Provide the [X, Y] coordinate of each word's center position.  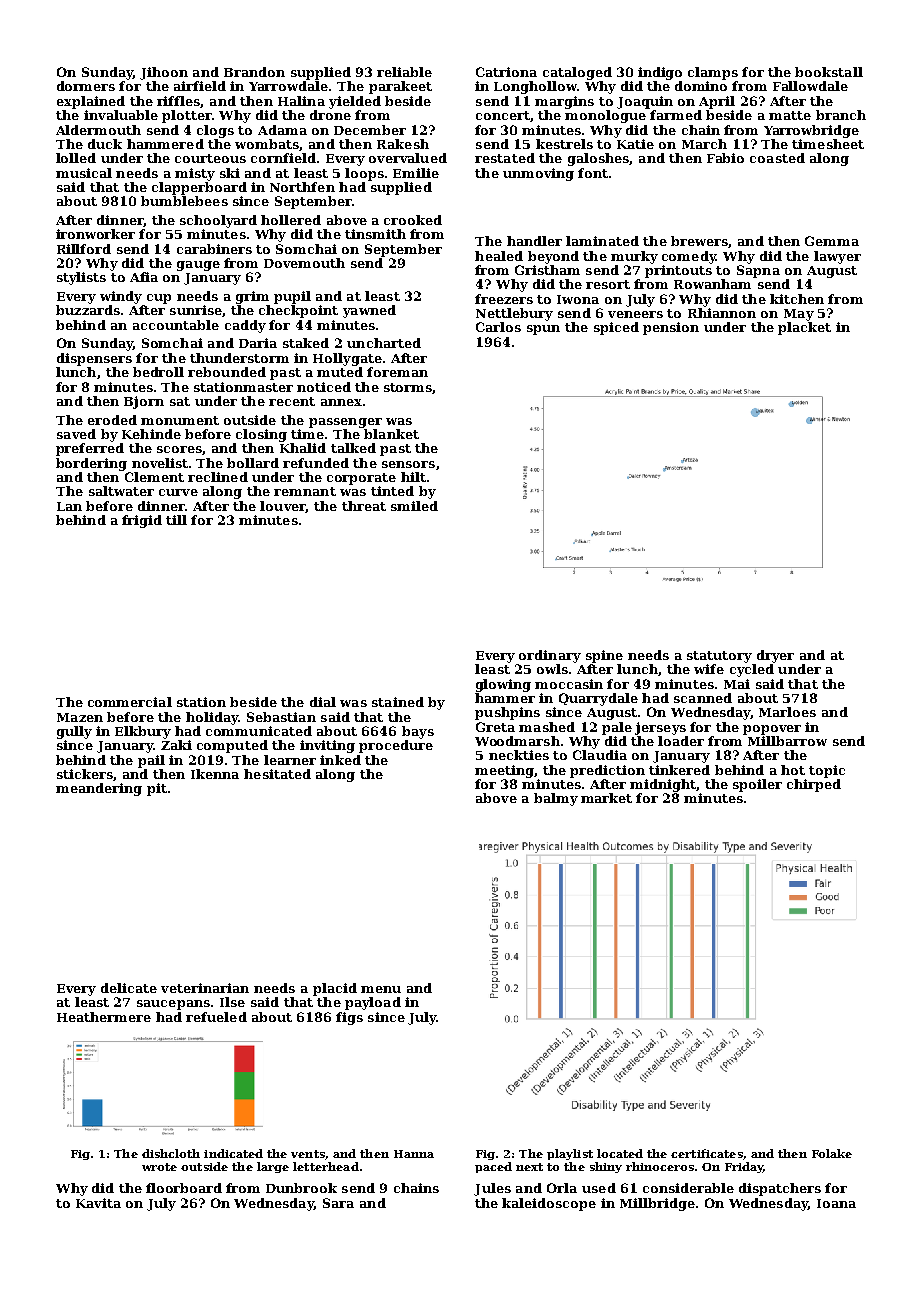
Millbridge [657, 1204]
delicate [129, 988]
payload [373, 1003]
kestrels [564, 144]
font [593, 173]
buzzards [88, 310]
